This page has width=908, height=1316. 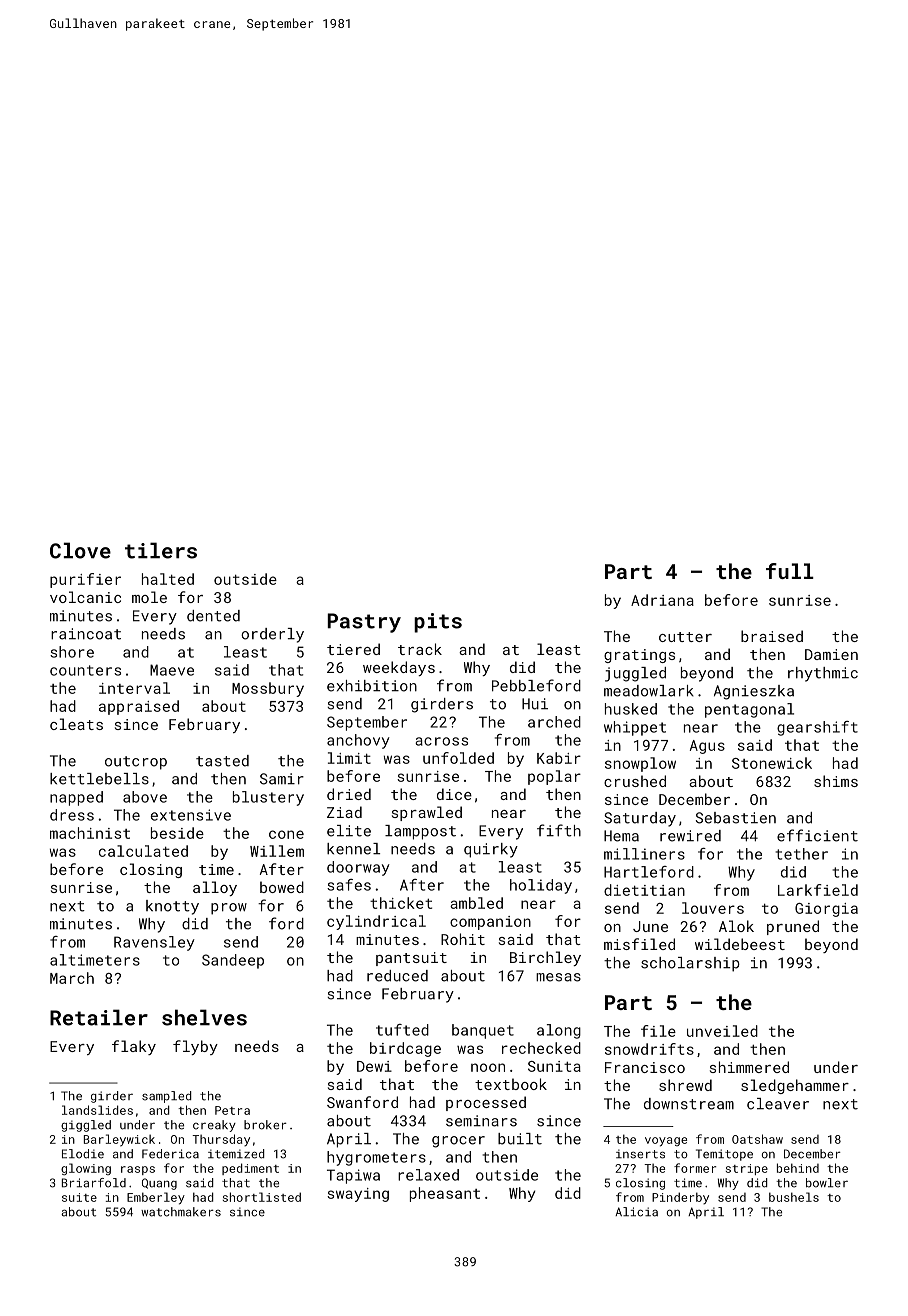 I want to click on built, so click(x=520, y=1139).
